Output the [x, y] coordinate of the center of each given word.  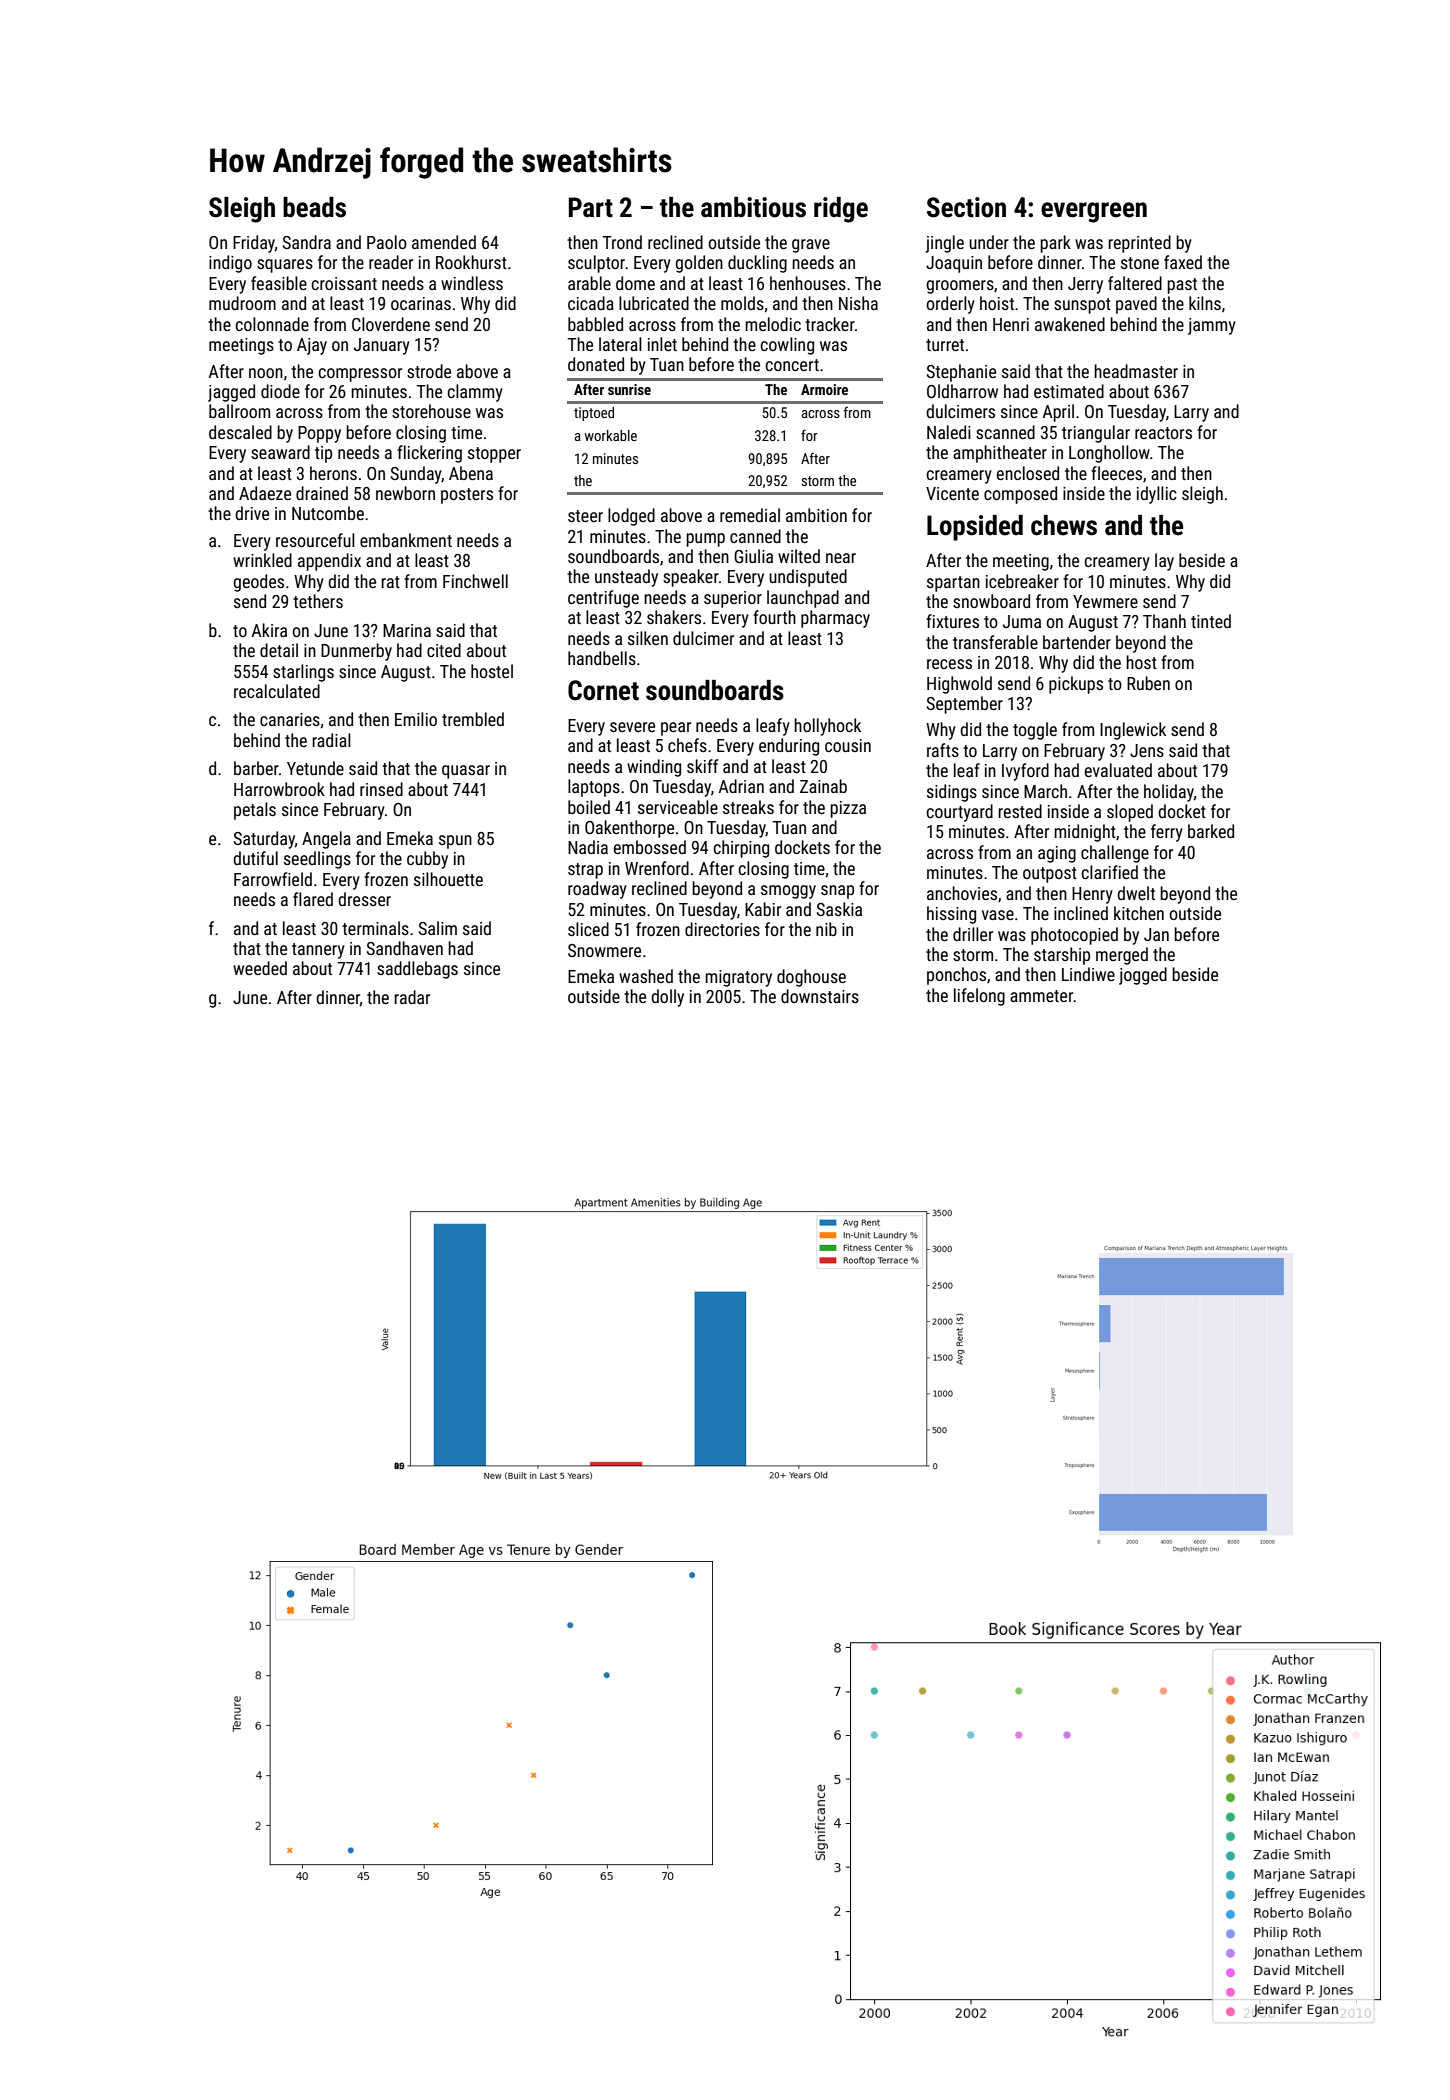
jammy [1212, 326]
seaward [280, 452]
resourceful [315, 540]
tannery [318, 951]
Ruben [1148, 683]
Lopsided [975, 528]
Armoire [824, 389]
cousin [848, 745]
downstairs [820, 996]
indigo [230, 264]
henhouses [808, 283]
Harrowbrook [279, 789]
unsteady [626, 578]
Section [966, 207]
